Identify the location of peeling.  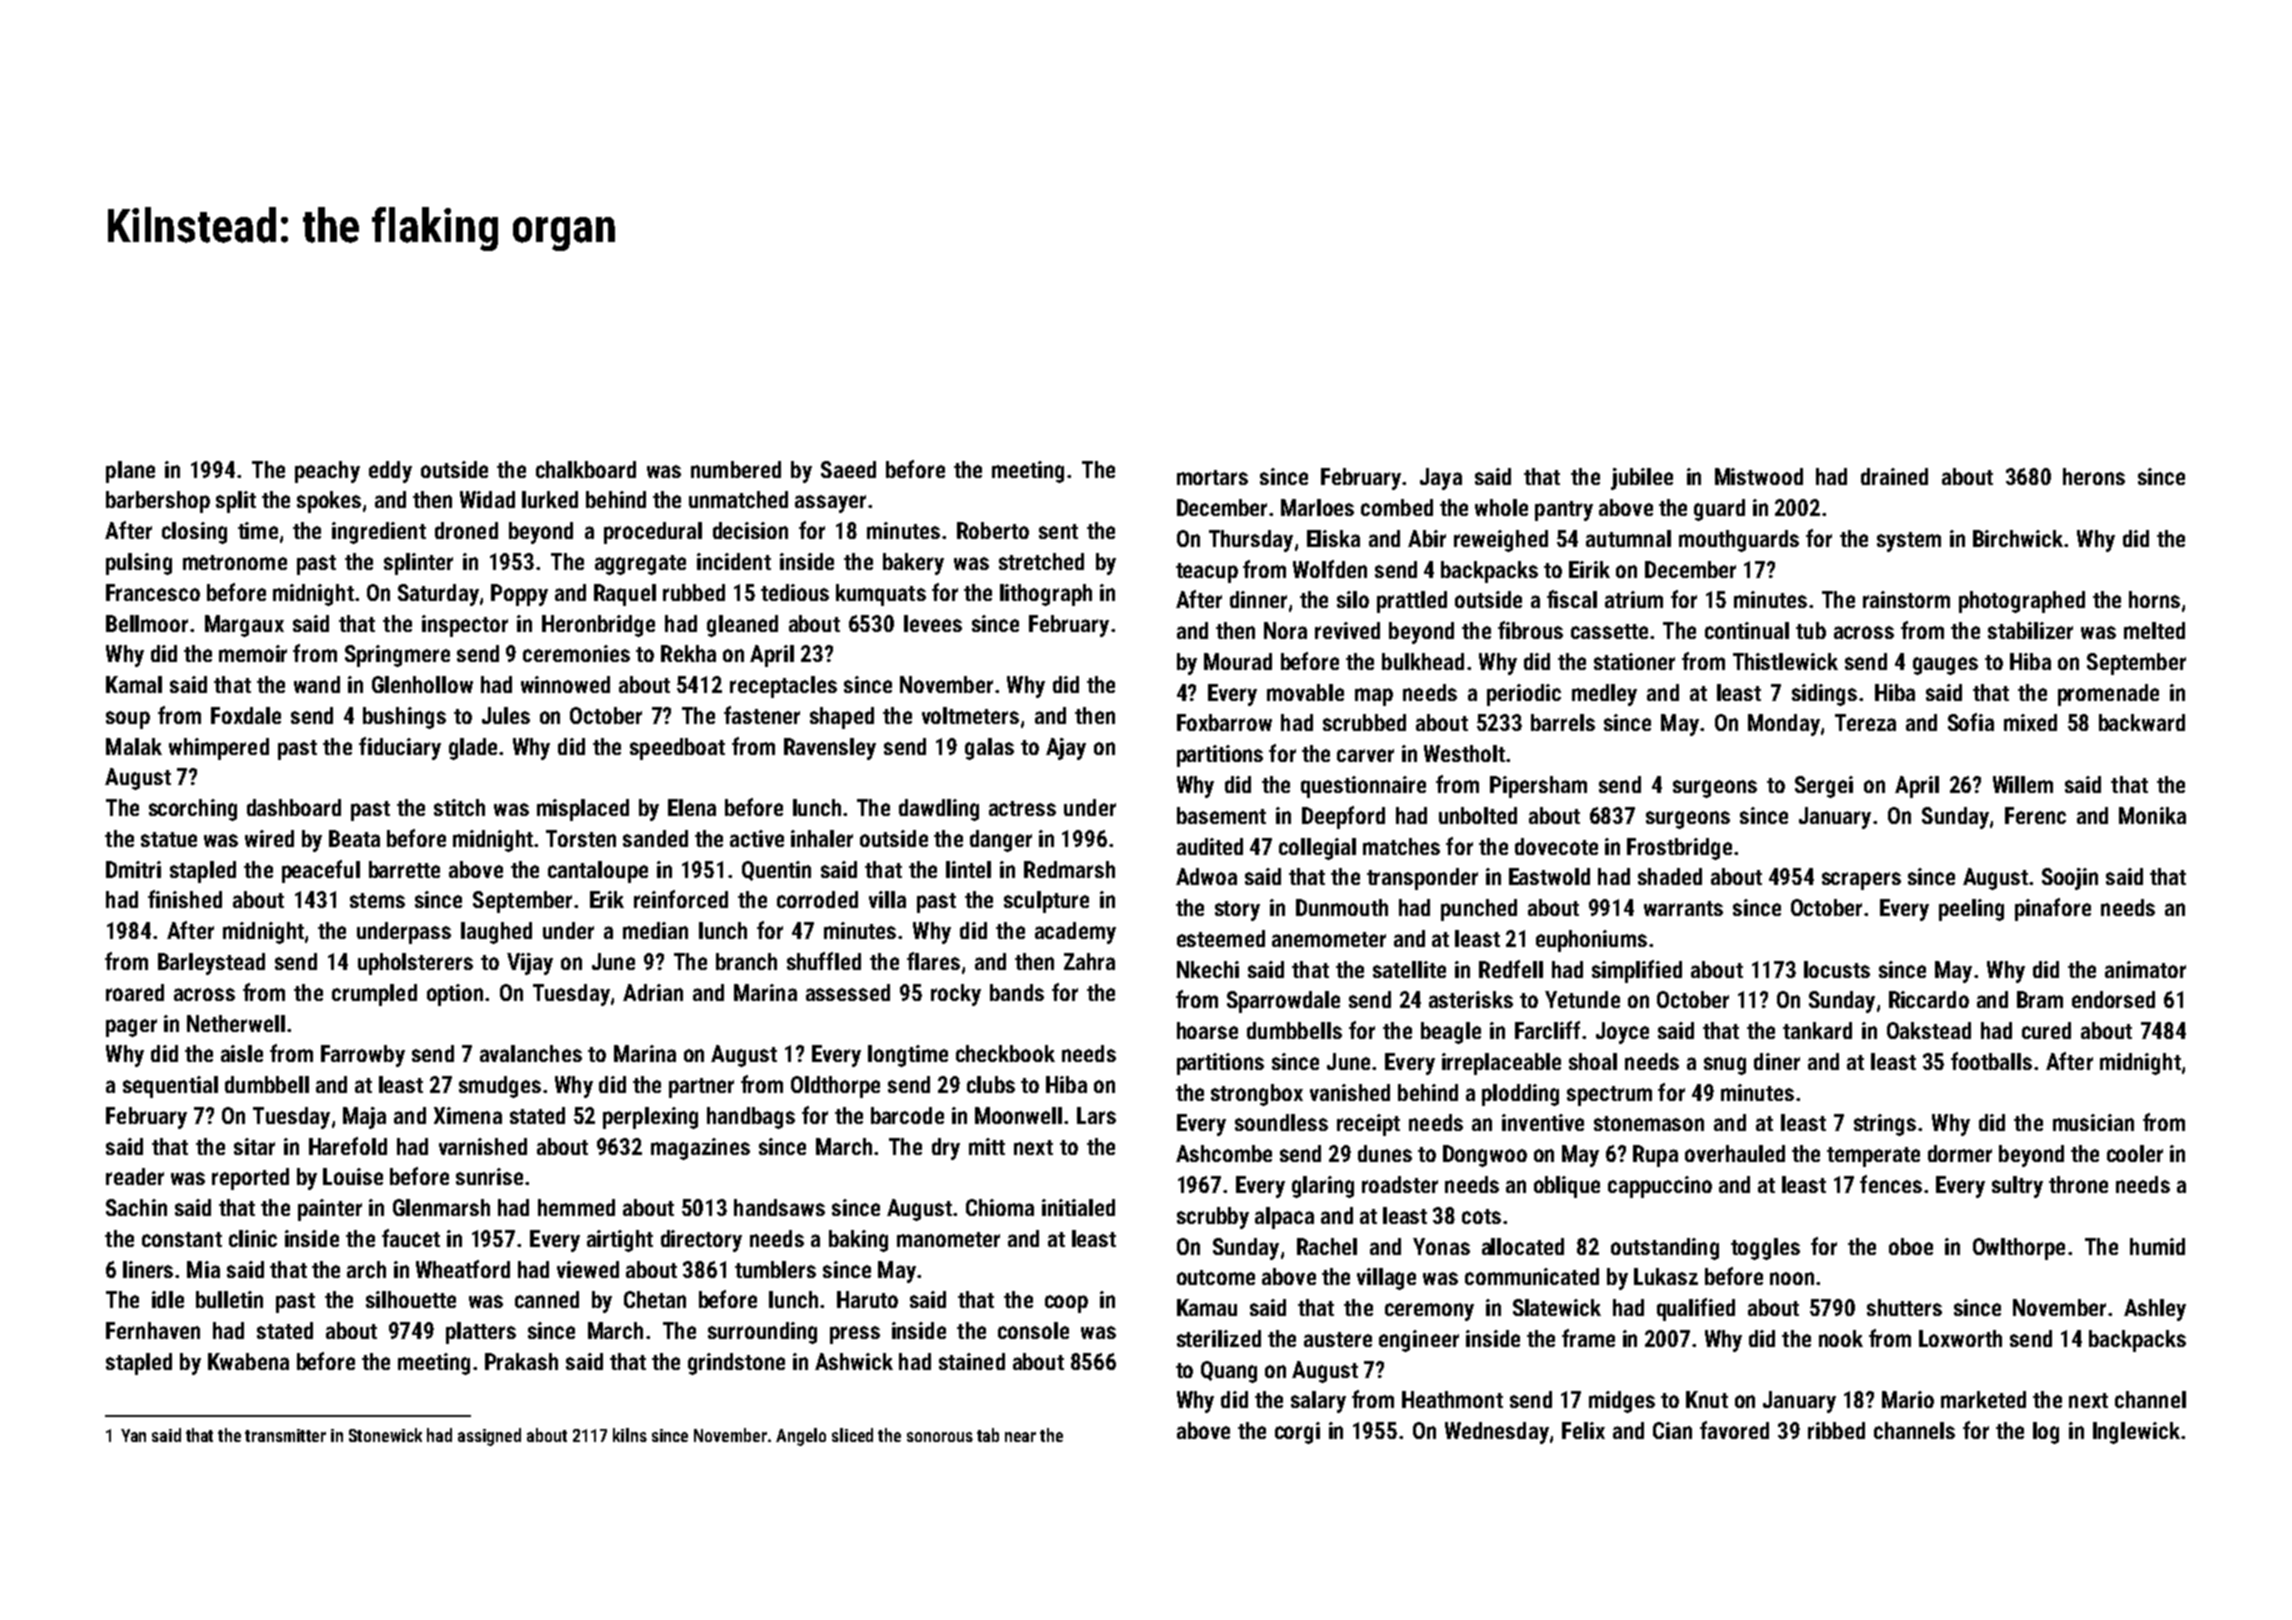
(1971, 910).
